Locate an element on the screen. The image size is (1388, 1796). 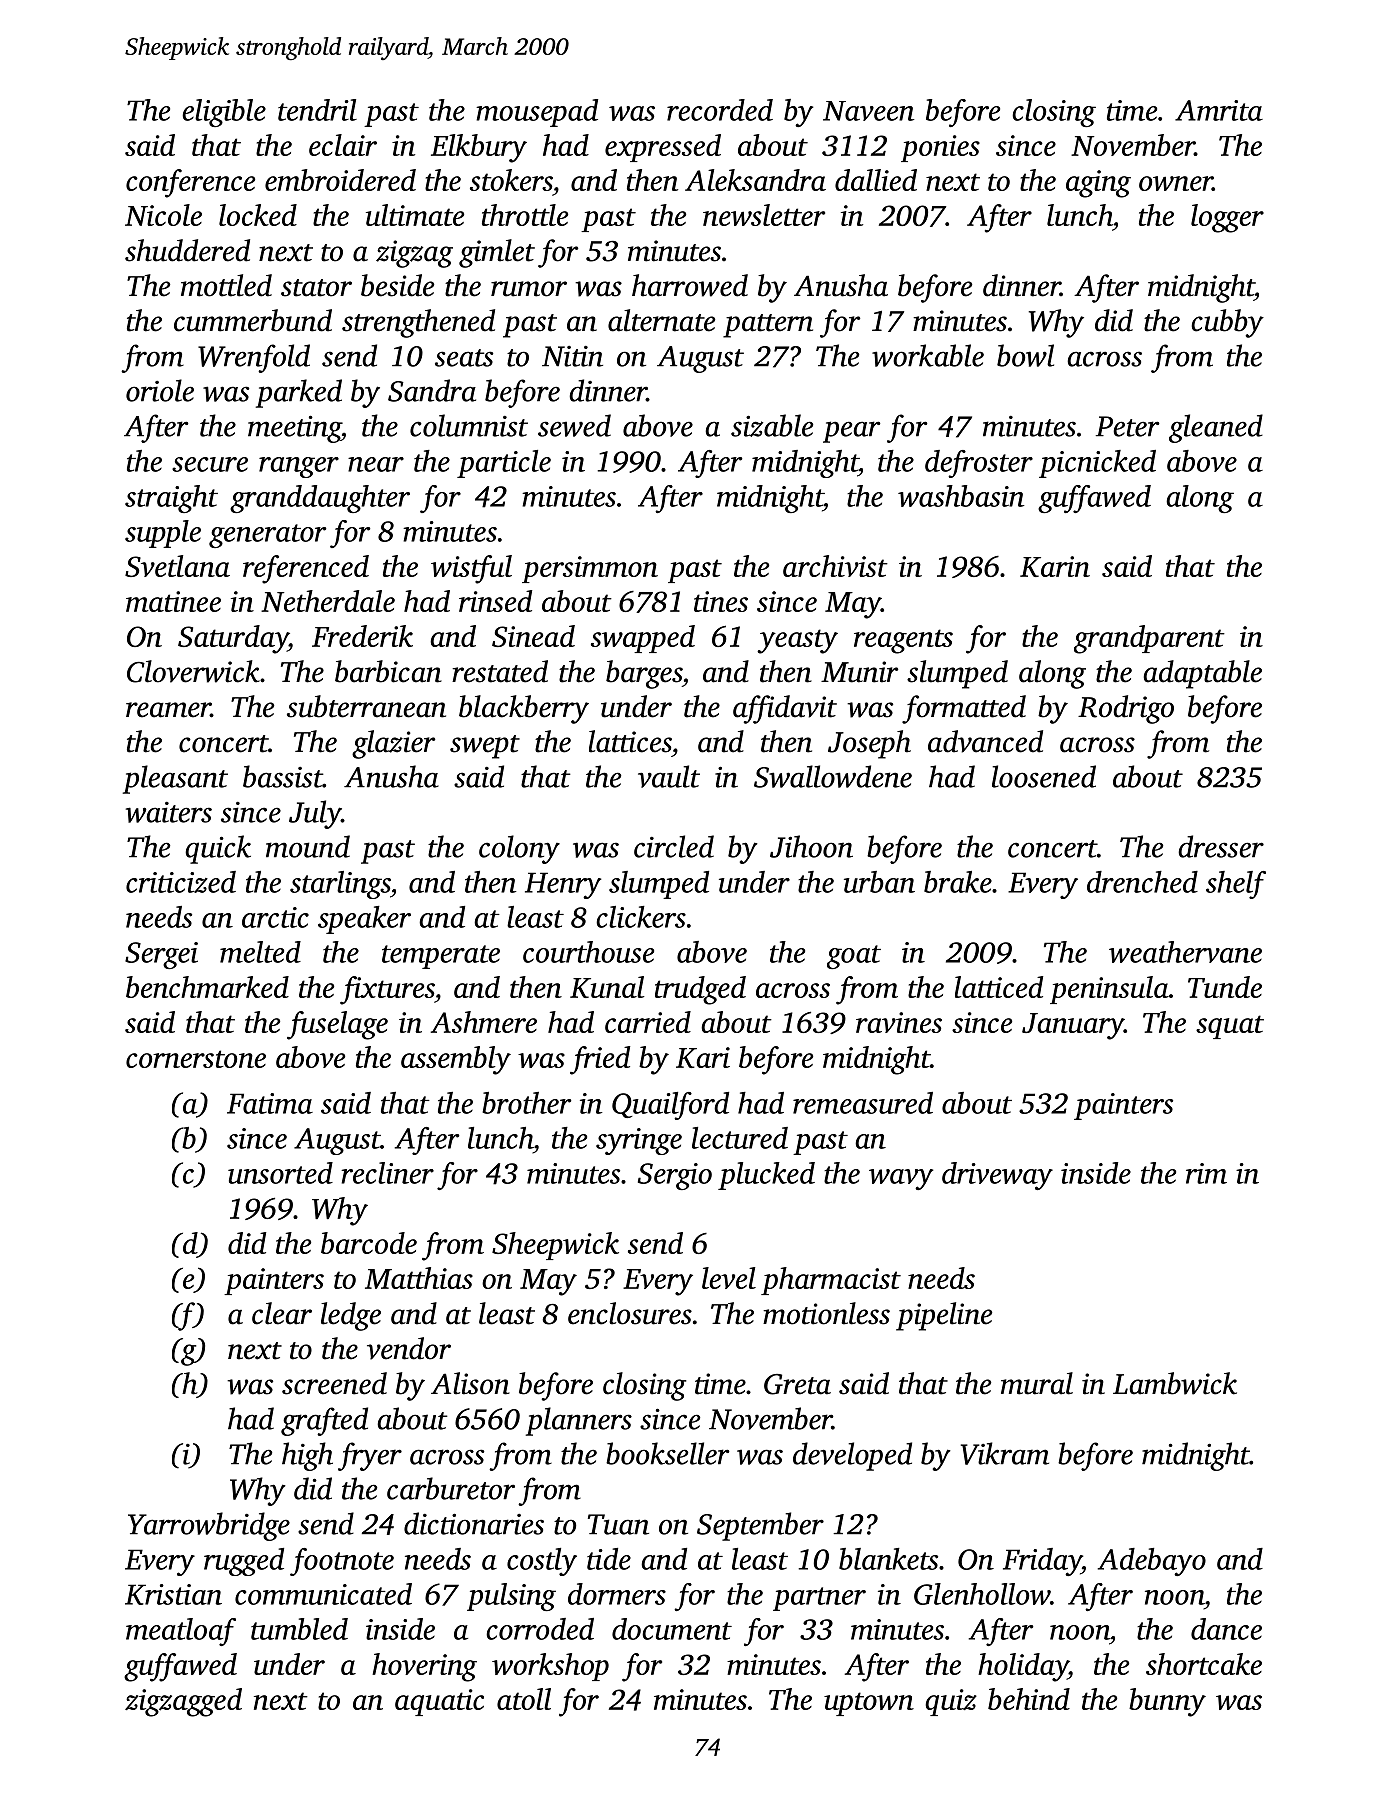
Sergei is located at coordinates (161, 955).
